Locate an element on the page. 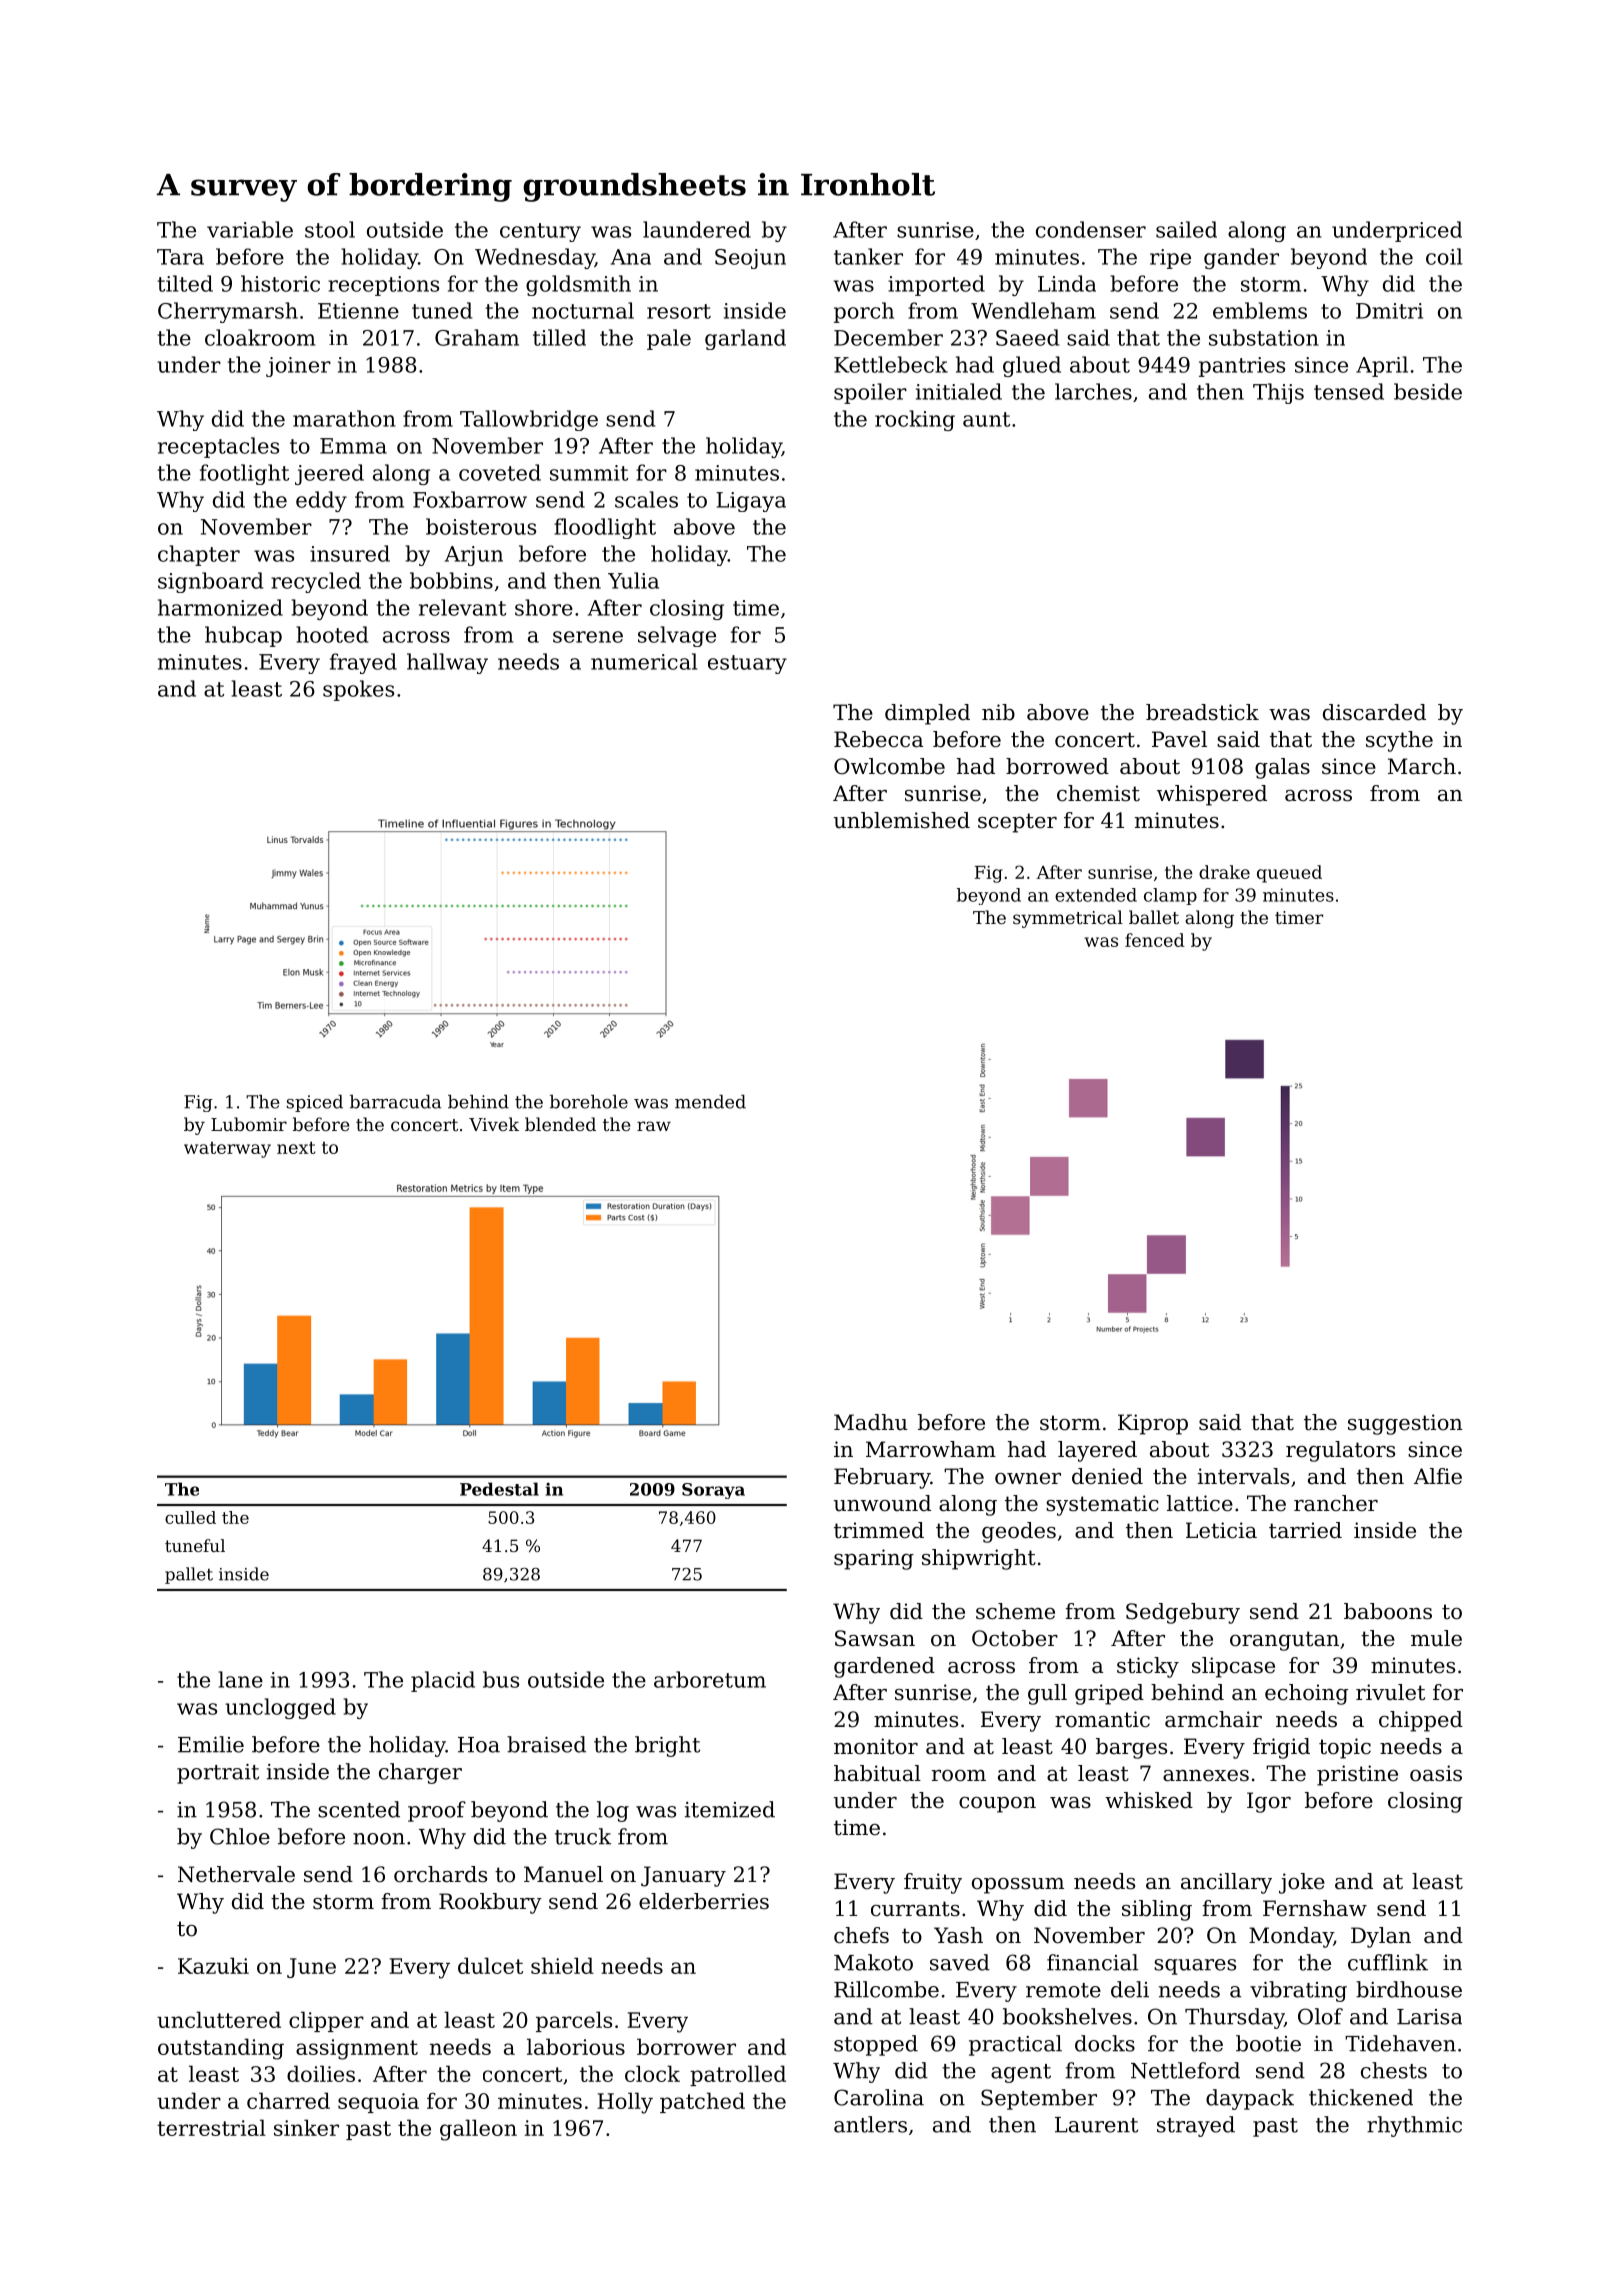  terrestrial is located at coordinates (211, 2127).
